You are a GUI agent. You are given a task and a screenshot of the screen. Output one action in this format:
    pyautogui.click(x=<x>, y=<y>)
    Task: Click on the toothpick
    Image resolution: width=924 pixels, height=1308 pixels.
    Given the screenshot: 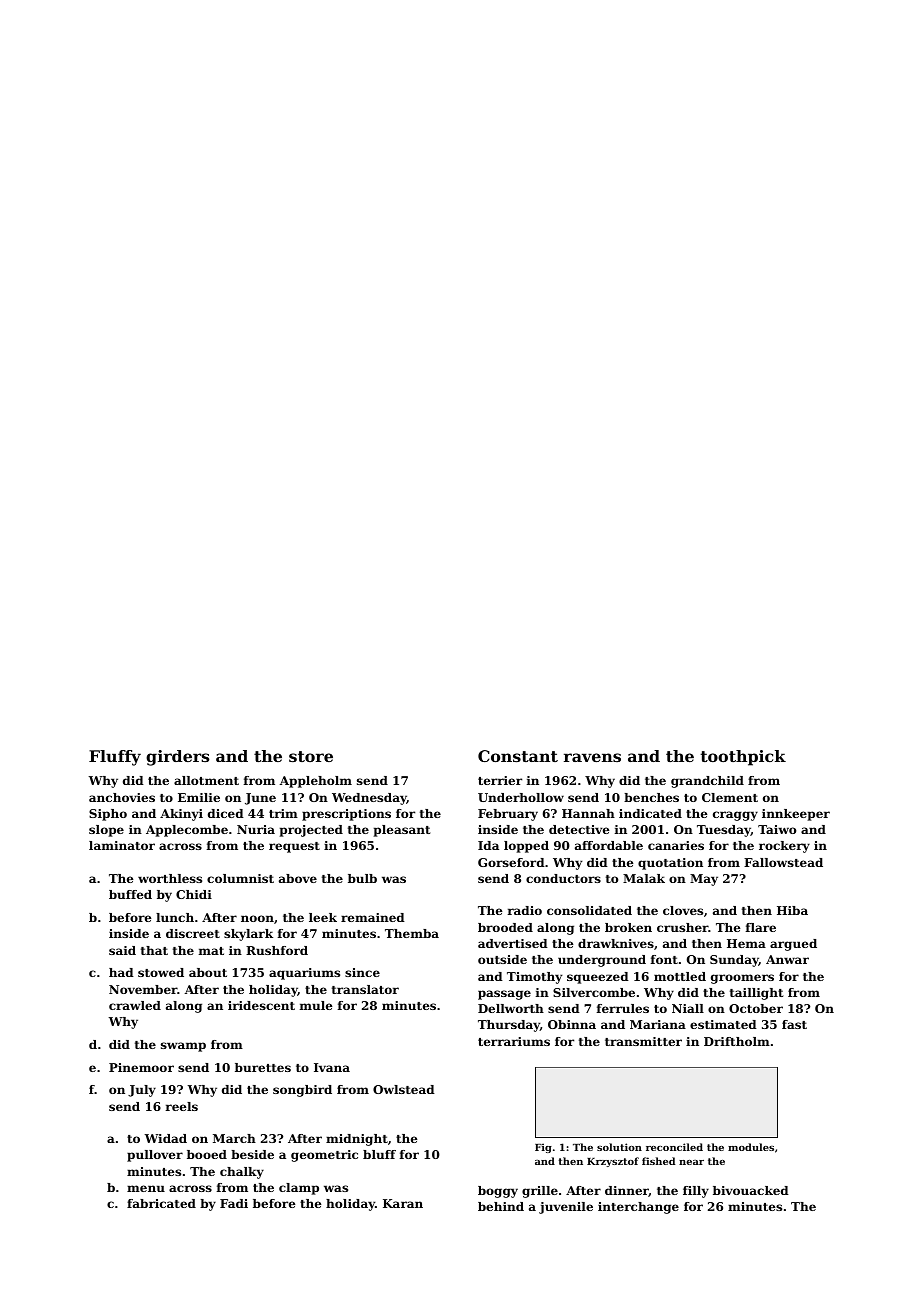 What is the action you would take?
    pyautogui.click(x=743, y=758)
